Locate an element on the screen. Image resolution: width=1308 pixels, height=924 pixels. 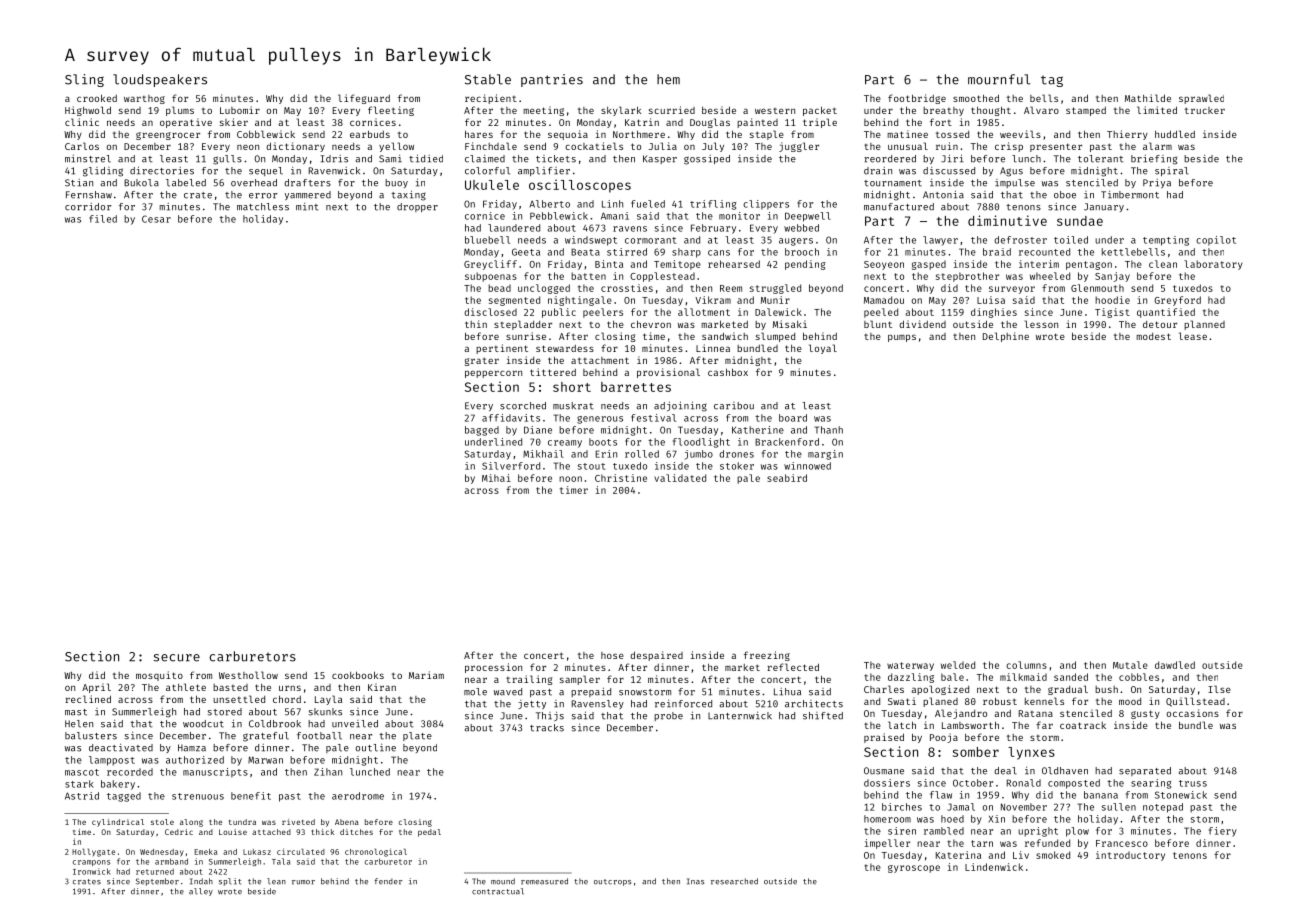
stamped is located at coordinates (1086, 111).
